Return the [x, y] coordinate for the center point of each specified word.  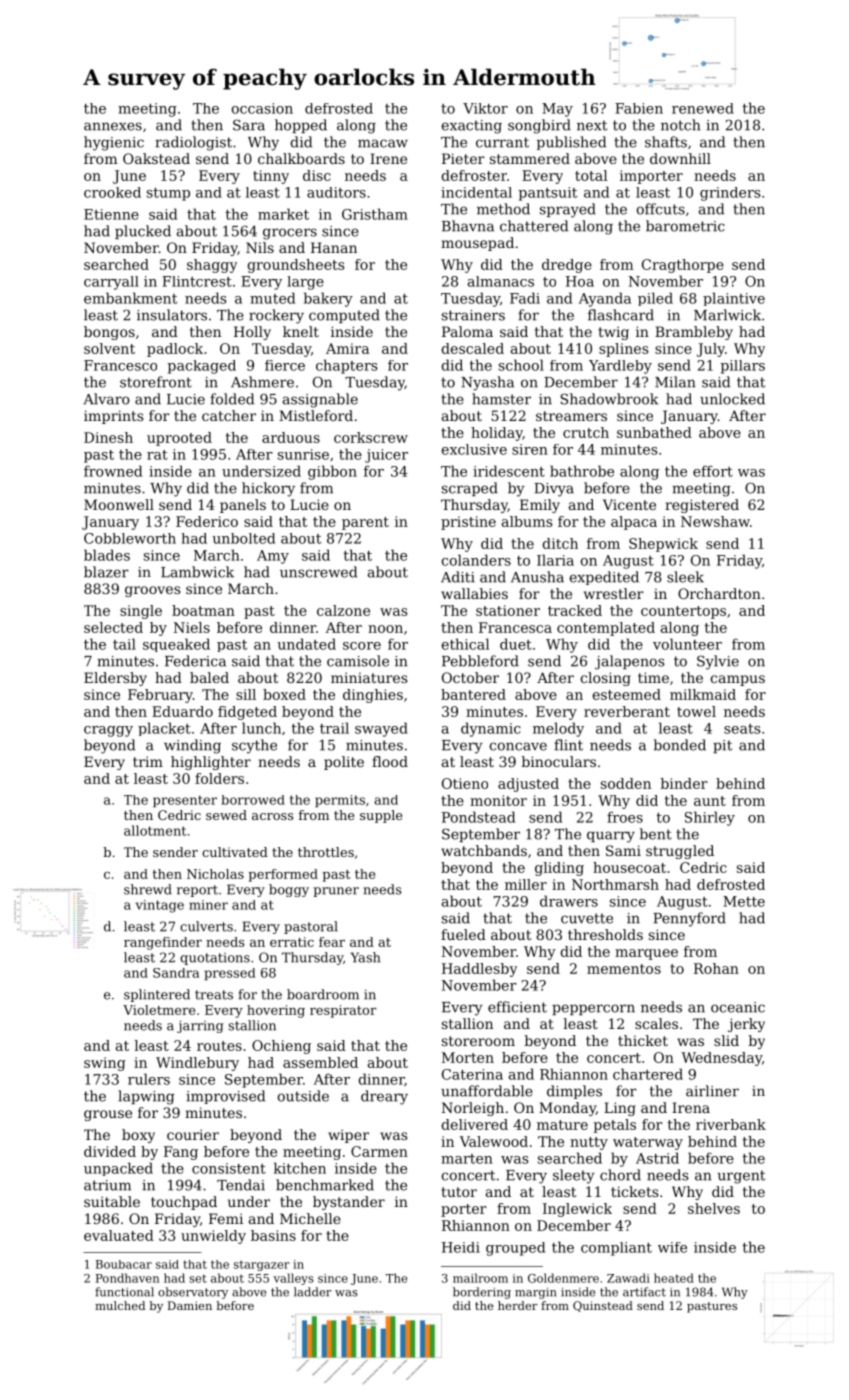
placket [164, 729]
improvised [225, 1097]
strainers [473, 315]
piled [655, 299]
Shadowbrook [609, 399]
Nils [260, 247]
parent [365, 523]
